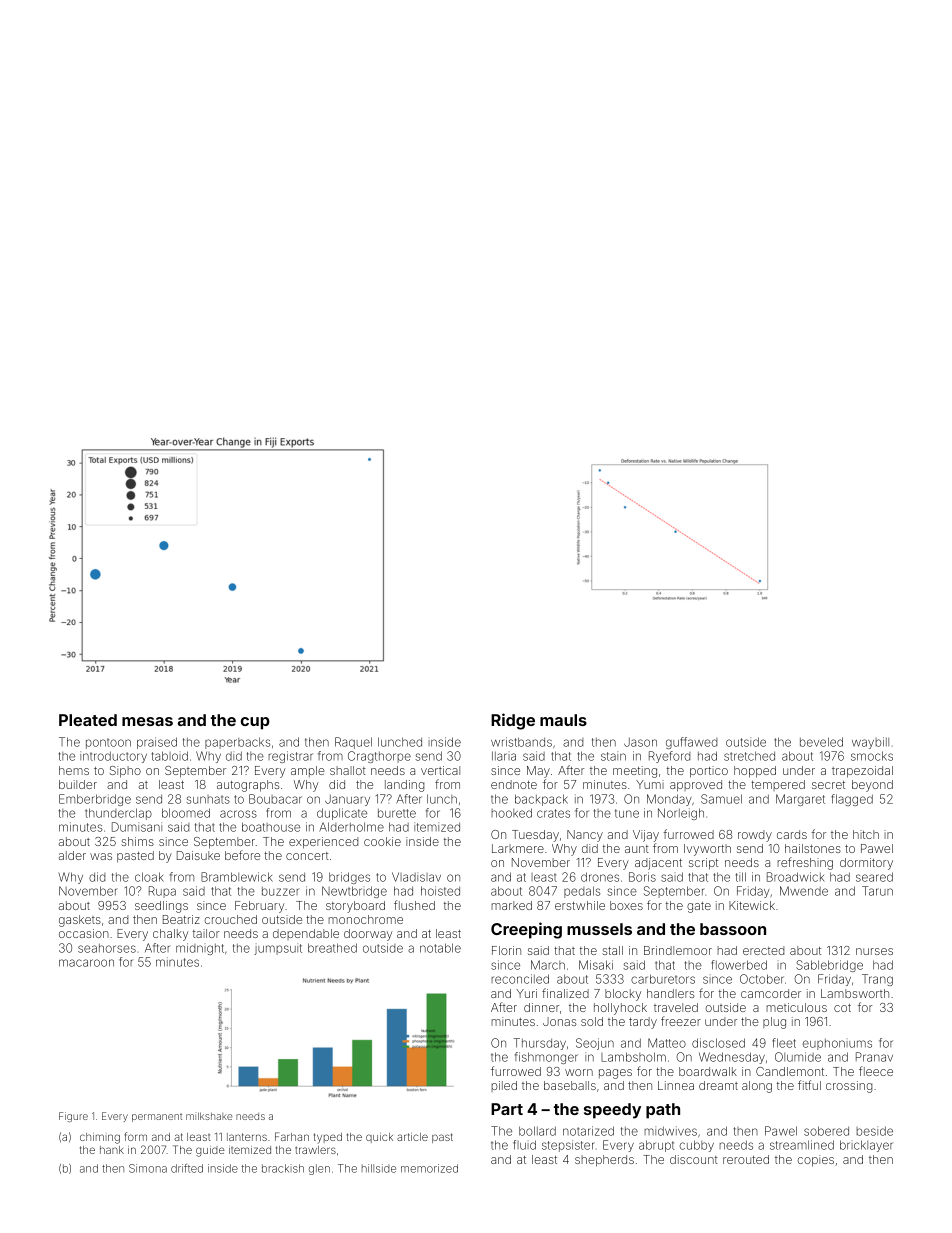 The width and height of the page is (952, 1233). I want to click on article, so click(412, 1137).
